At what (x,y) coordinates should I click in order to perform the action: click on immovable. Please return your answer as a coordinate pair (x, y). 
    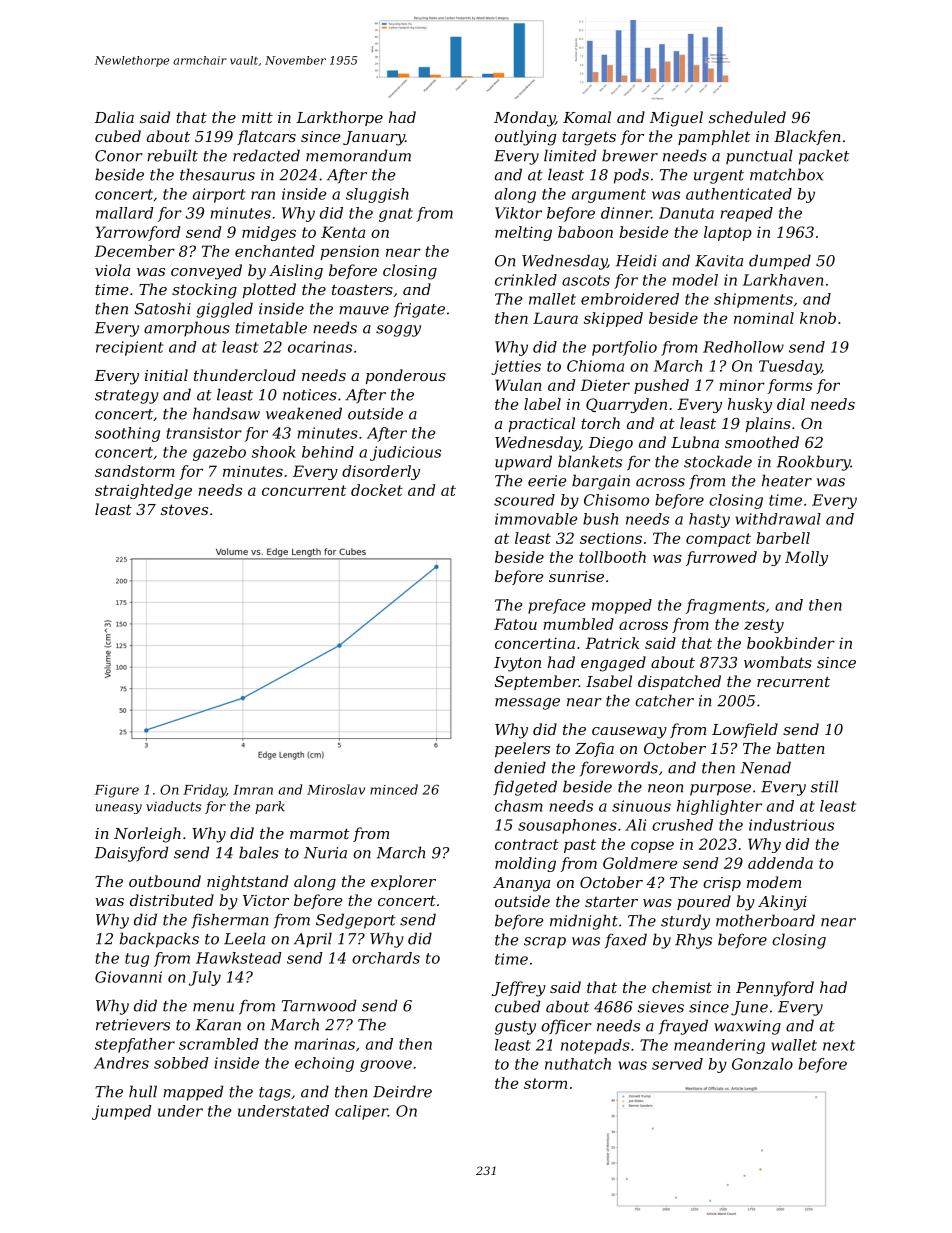
    Looking at the image, I should click on (536, 519).
